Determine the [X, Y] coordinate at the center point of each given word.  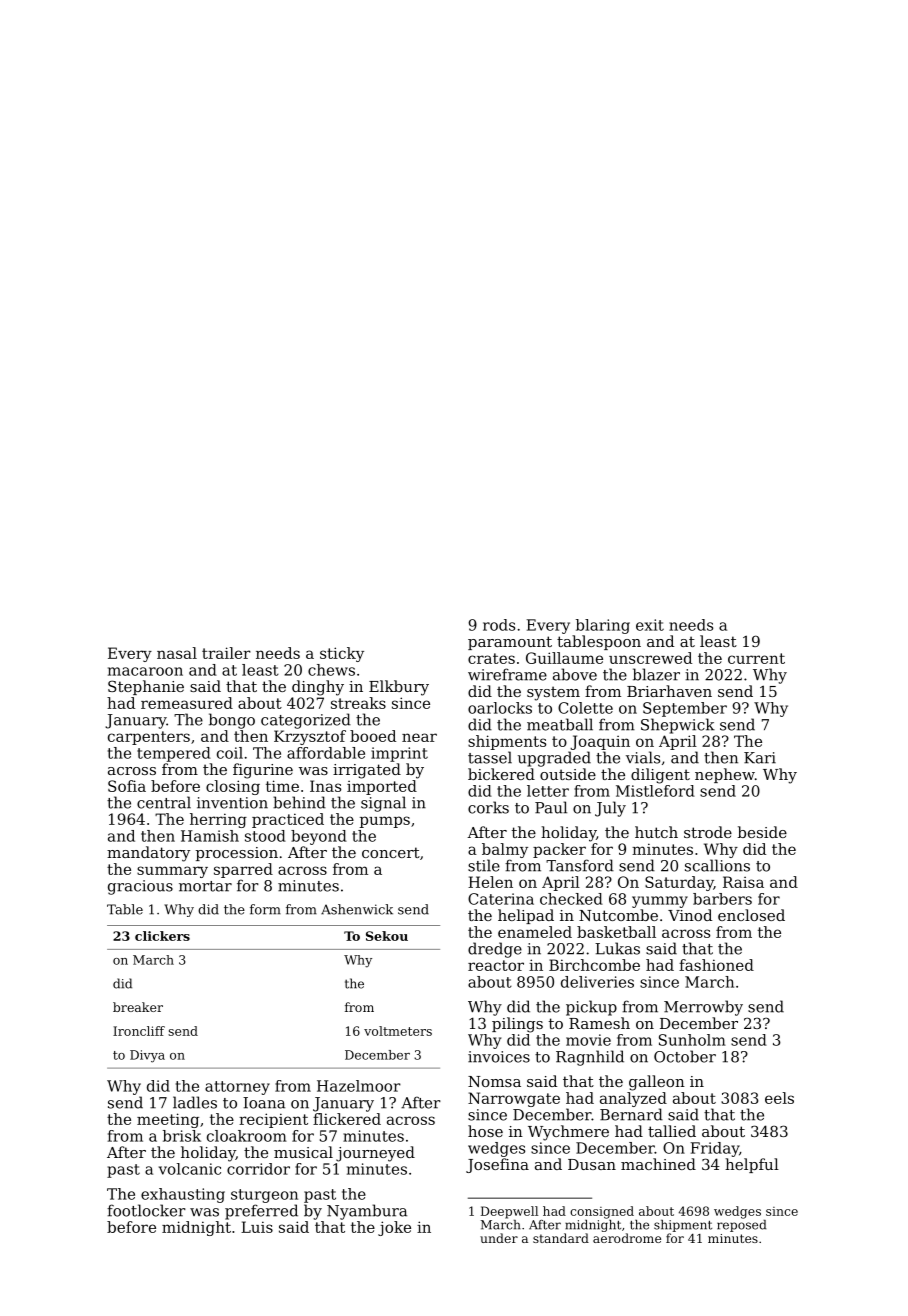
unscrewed [650, 658]
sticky [342, 654]
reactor [496, 965]
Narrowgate [514, 1099]
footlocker [146, 1210]
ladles [195, 1102]
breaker [138, 1007]
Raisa [743, 882]
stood [265, 836]
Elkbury [399, 688]
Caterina [501, 899]
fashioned [716, 965]
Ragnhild [590, 1058]
